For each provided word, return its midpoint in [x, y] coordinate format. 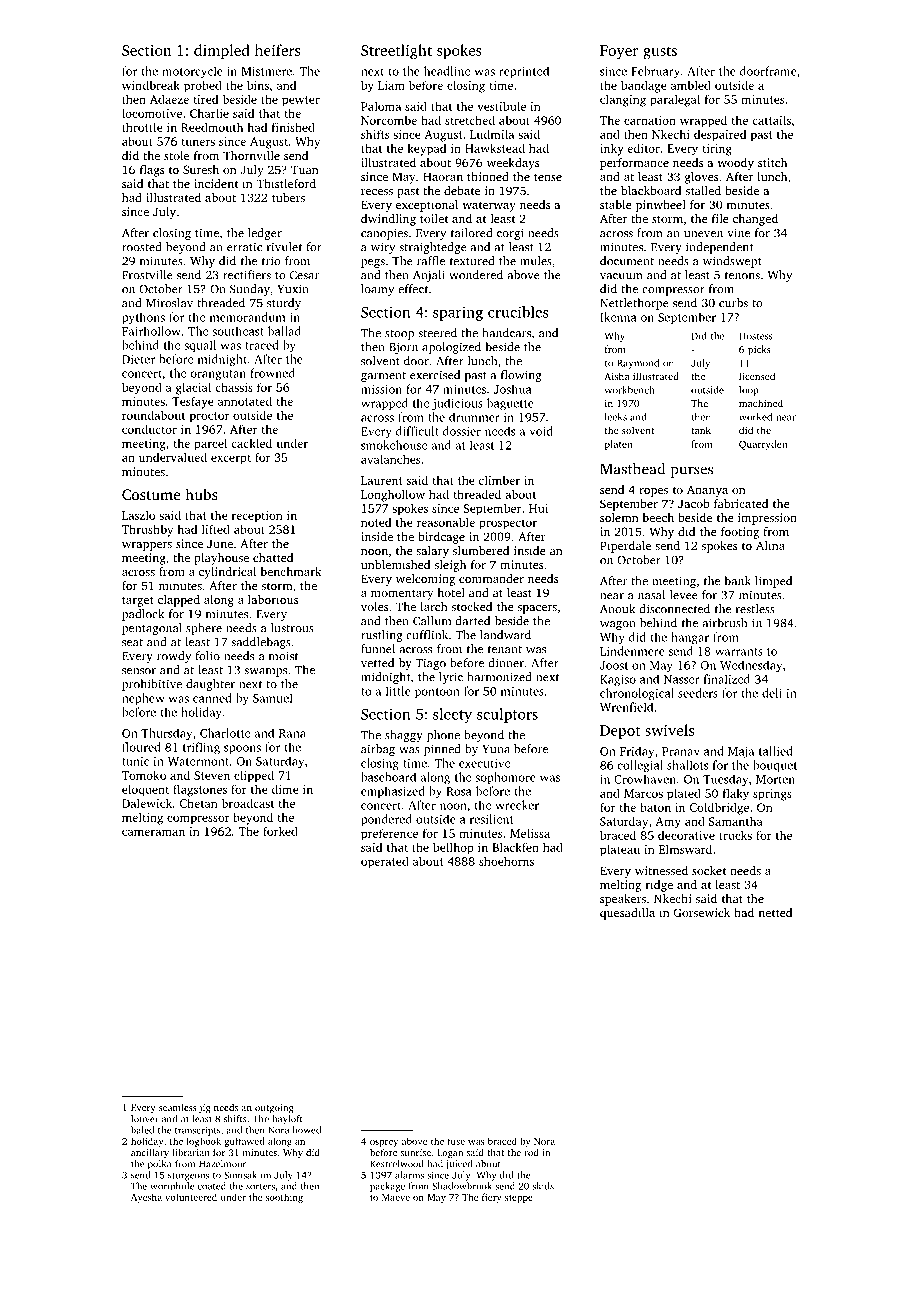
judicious [457, 404]
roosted [142, 247]
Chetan [199, 803]
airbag [378, 750]
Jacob [694, 503]
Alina [770, 545]
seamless [178, 1107]
